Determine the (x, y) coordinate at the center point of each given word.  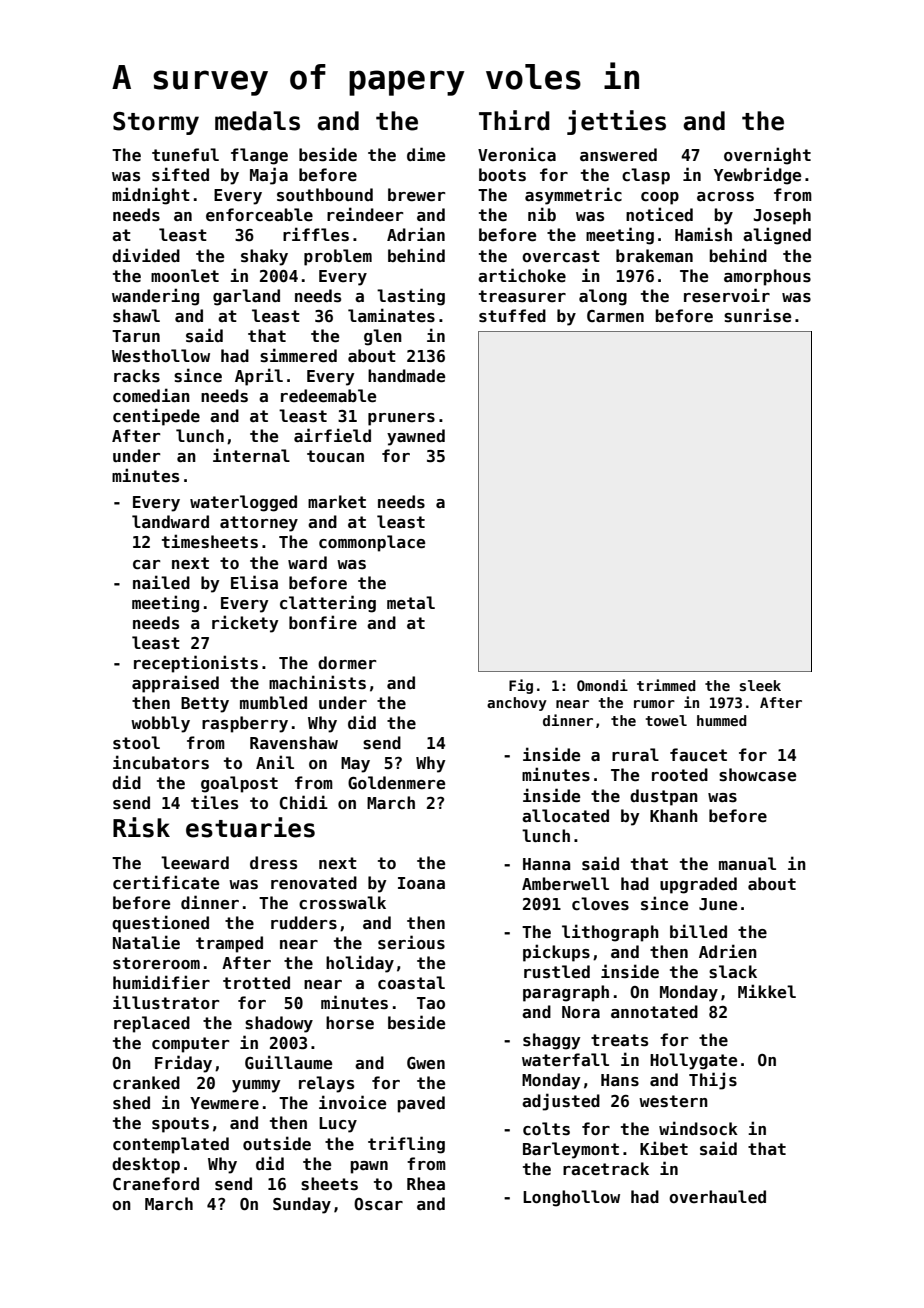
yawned (416, 437)
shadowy (279, 1024)
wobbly (160, 724)
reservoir (727, 295)
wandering (155, 297)
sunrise (757, 315)
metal (411, 603)
